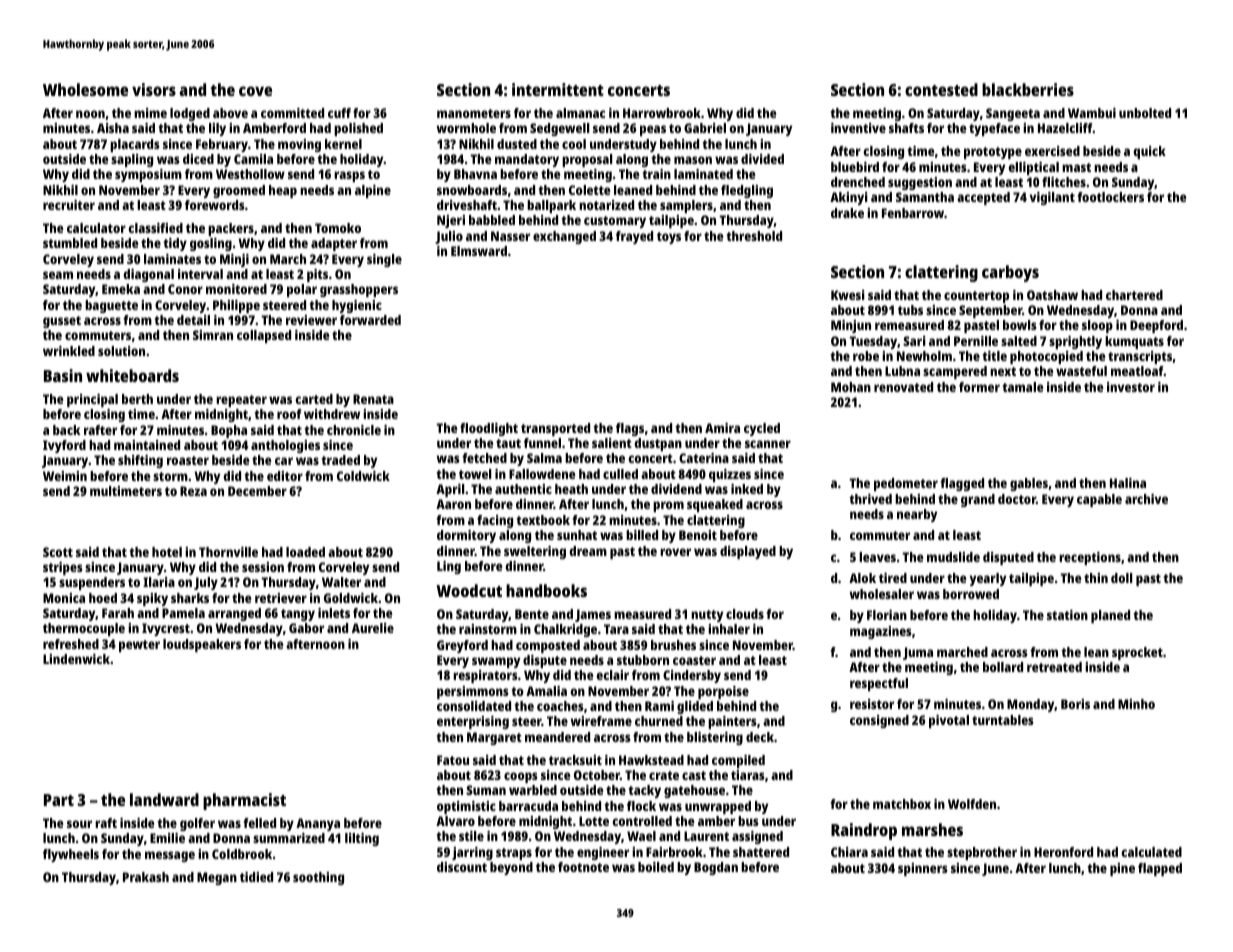  I want to click on Fallowdene, so click(542, 474).
